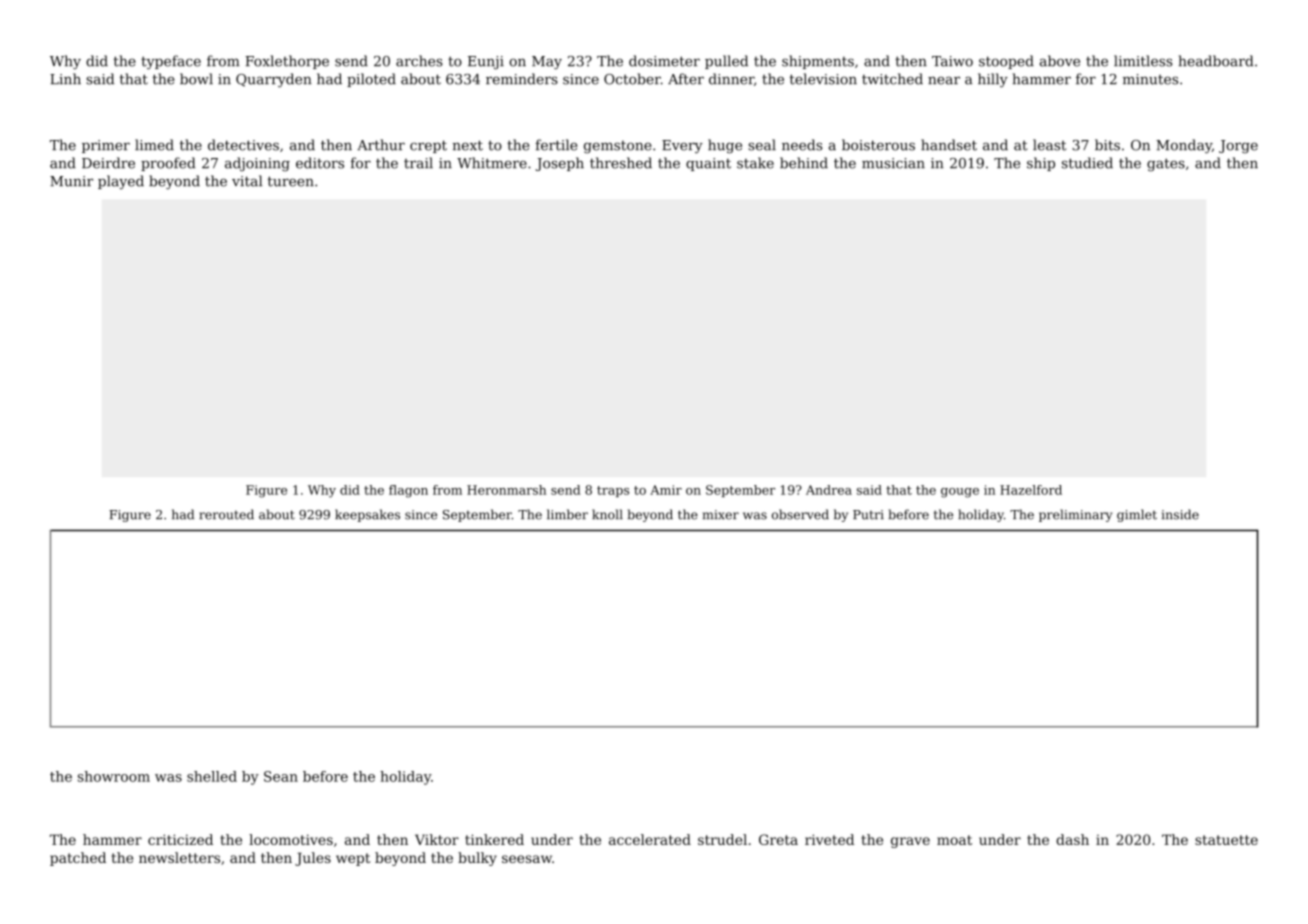  I want to click on gimlet, so click(1137, 515).
